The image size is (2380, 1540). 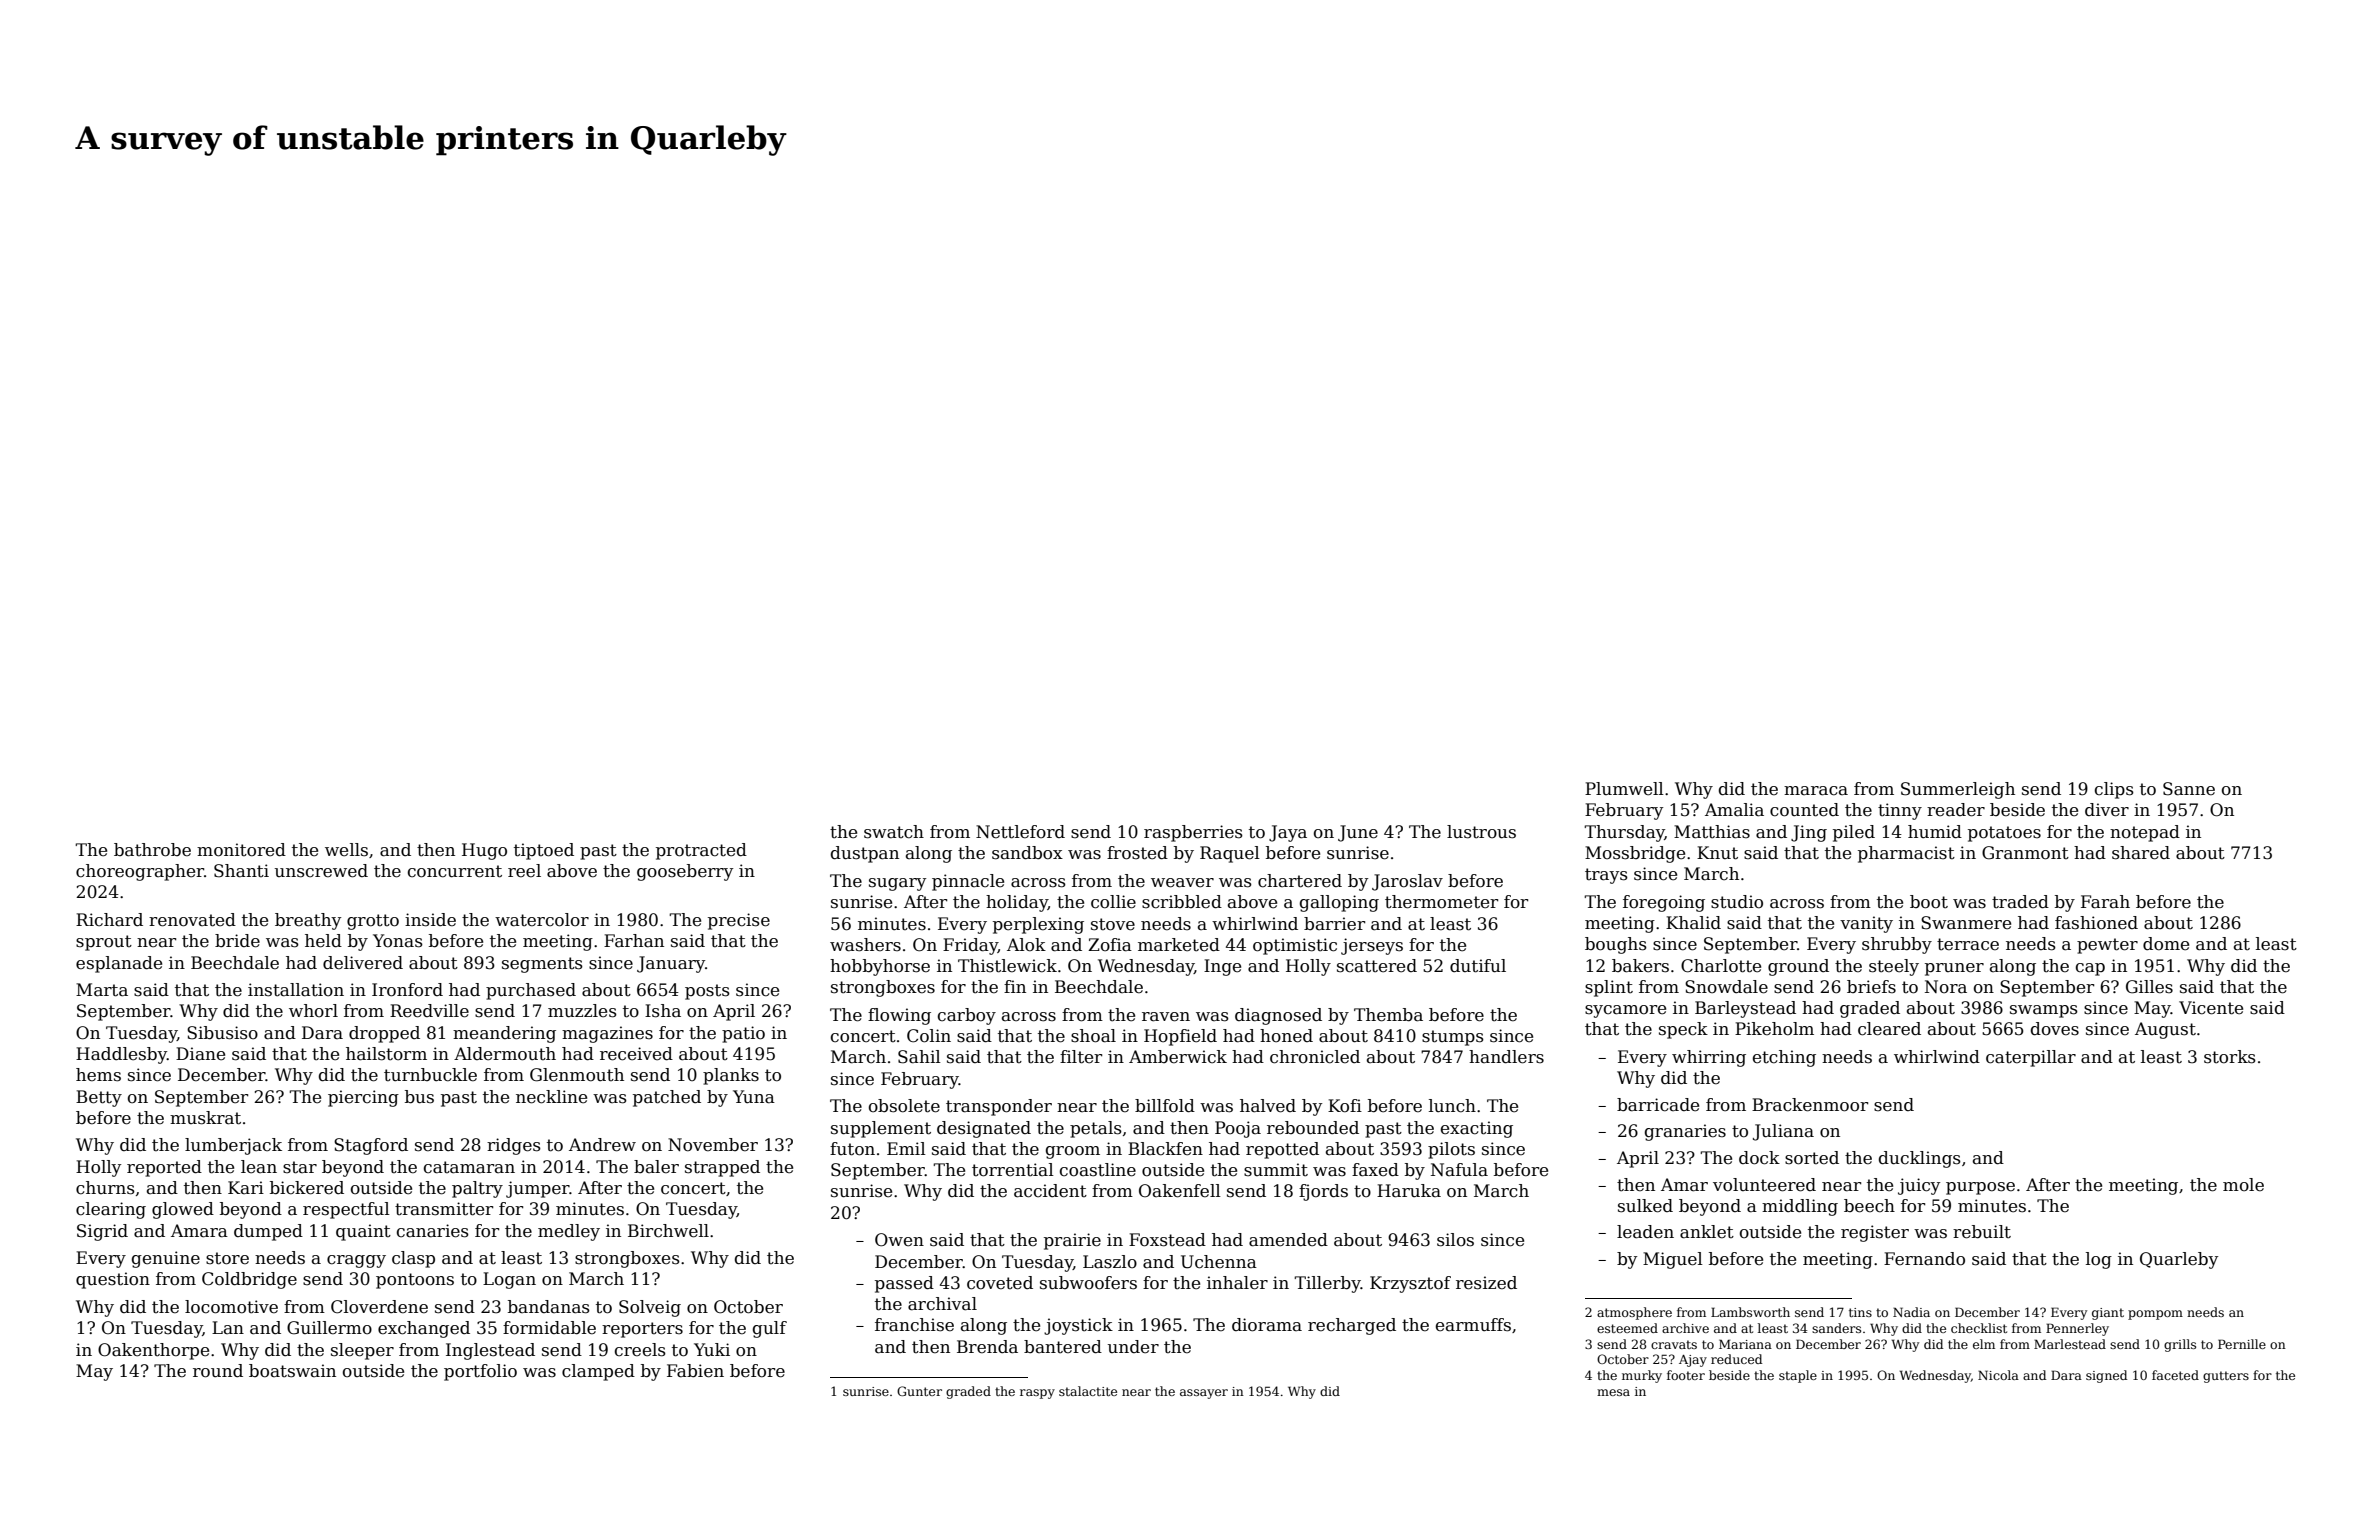 I want to click on protracted, so click(x=701, y=851).
